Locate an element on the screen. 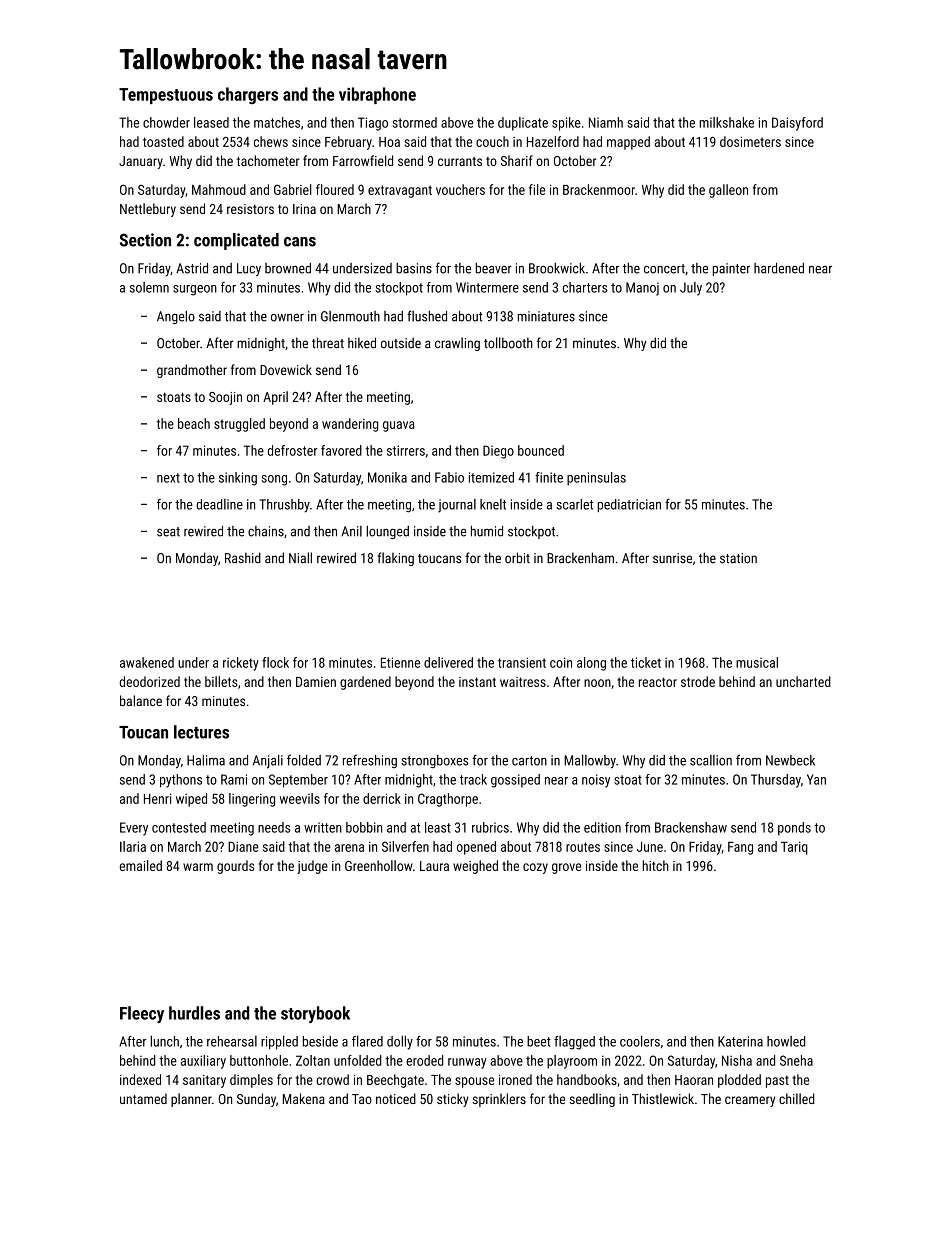 The height and width of the screenshot is (1233, 952). peninsulas is located at coordinates (596, 479).
